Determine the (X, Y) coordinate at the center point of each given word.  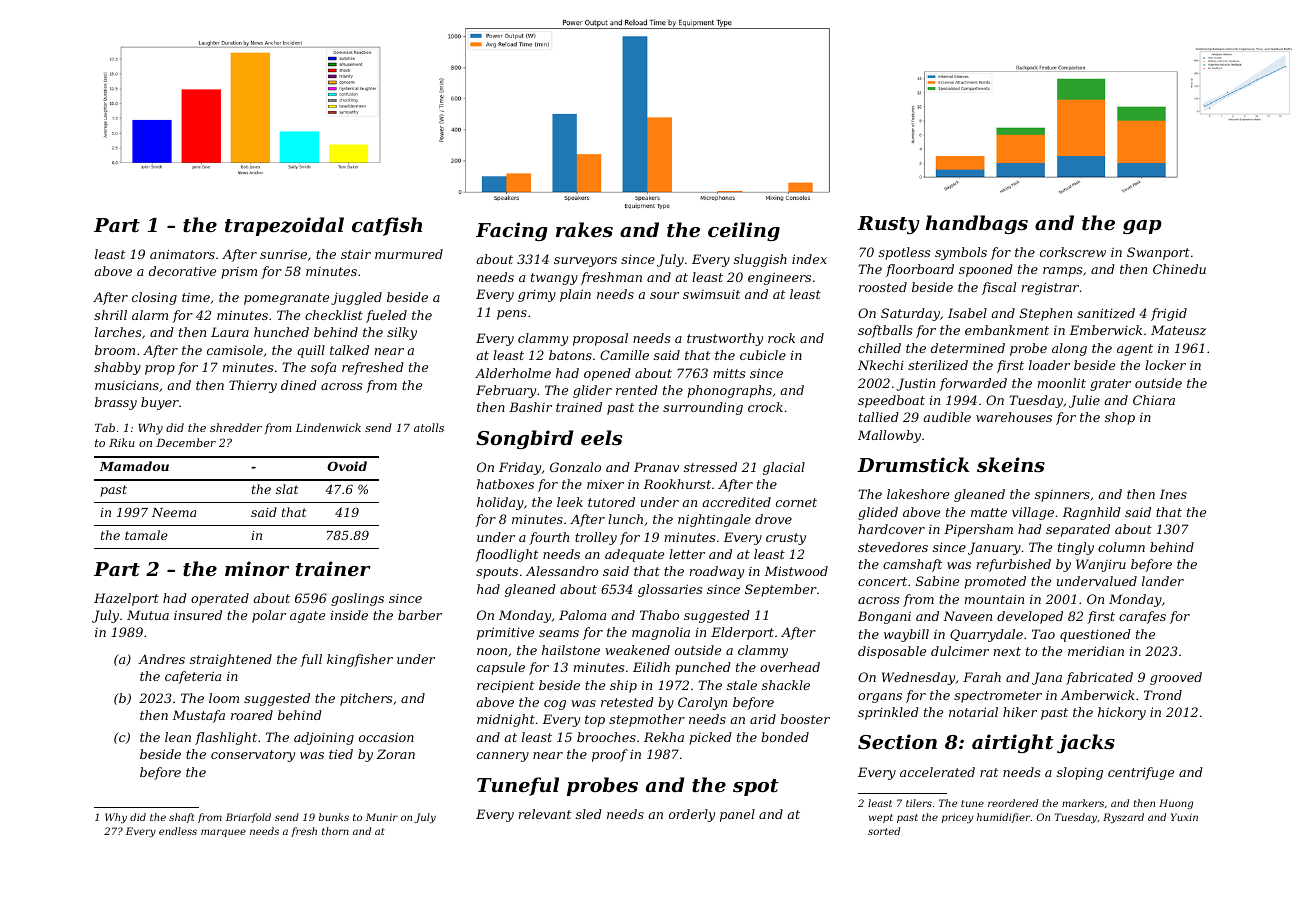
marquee (223, 833)
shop (1120, 418)
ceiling (744, 231)
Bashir (530, 407)
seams (559, 633)
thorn (335, 831)
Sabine (937, 581)
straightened (231, 660)
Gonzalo (575, 467)
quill (311, 351)
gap (1142, 227)
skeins (1011, 465)
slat (287, 489)
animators (182, 254)
